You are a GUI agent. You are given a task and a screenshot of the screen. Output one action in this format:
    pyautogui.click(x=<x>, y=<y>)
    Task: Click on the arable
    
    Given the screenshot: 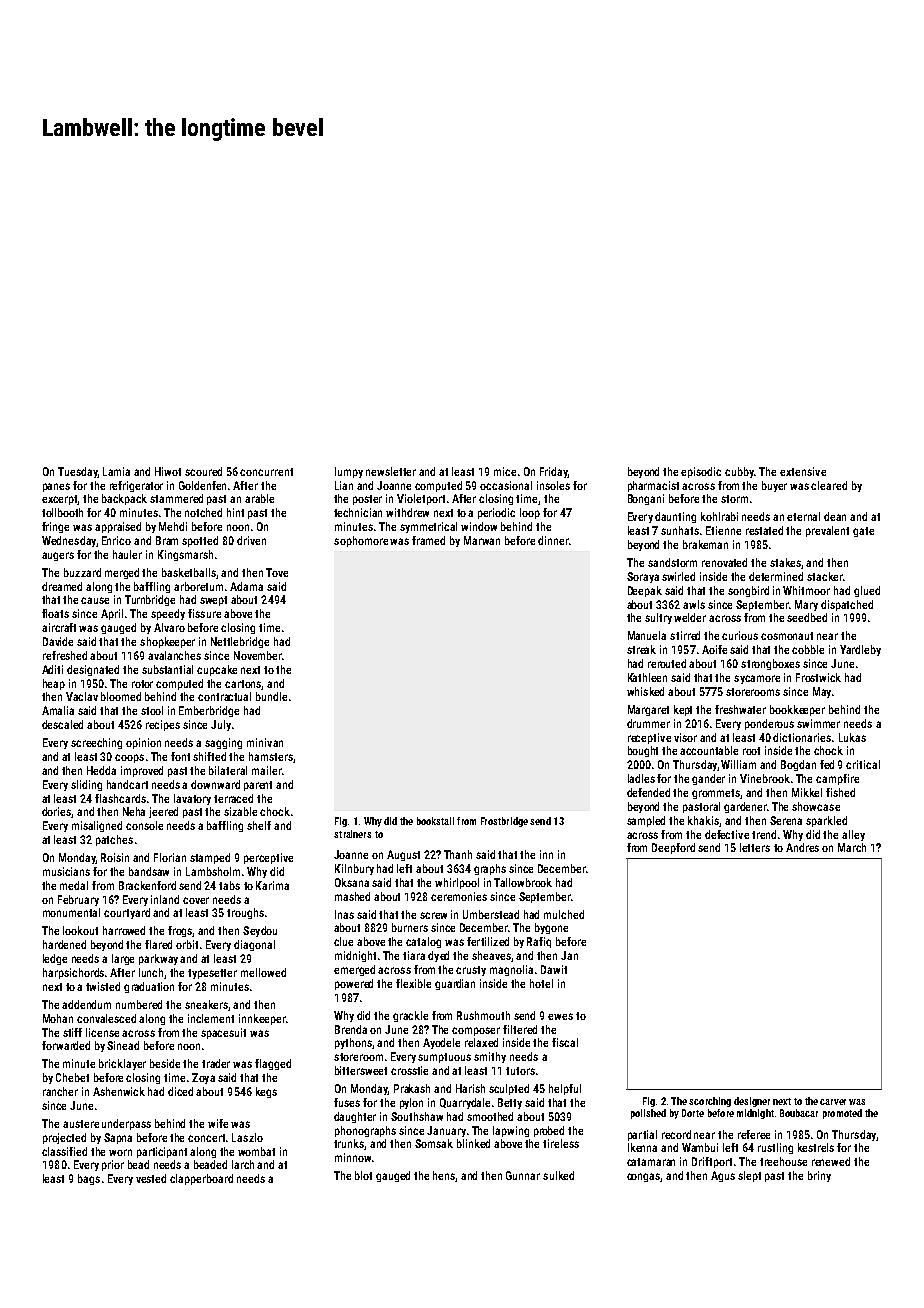 What is the action you would take?
    pyautogui.click(x=259, y=498)
